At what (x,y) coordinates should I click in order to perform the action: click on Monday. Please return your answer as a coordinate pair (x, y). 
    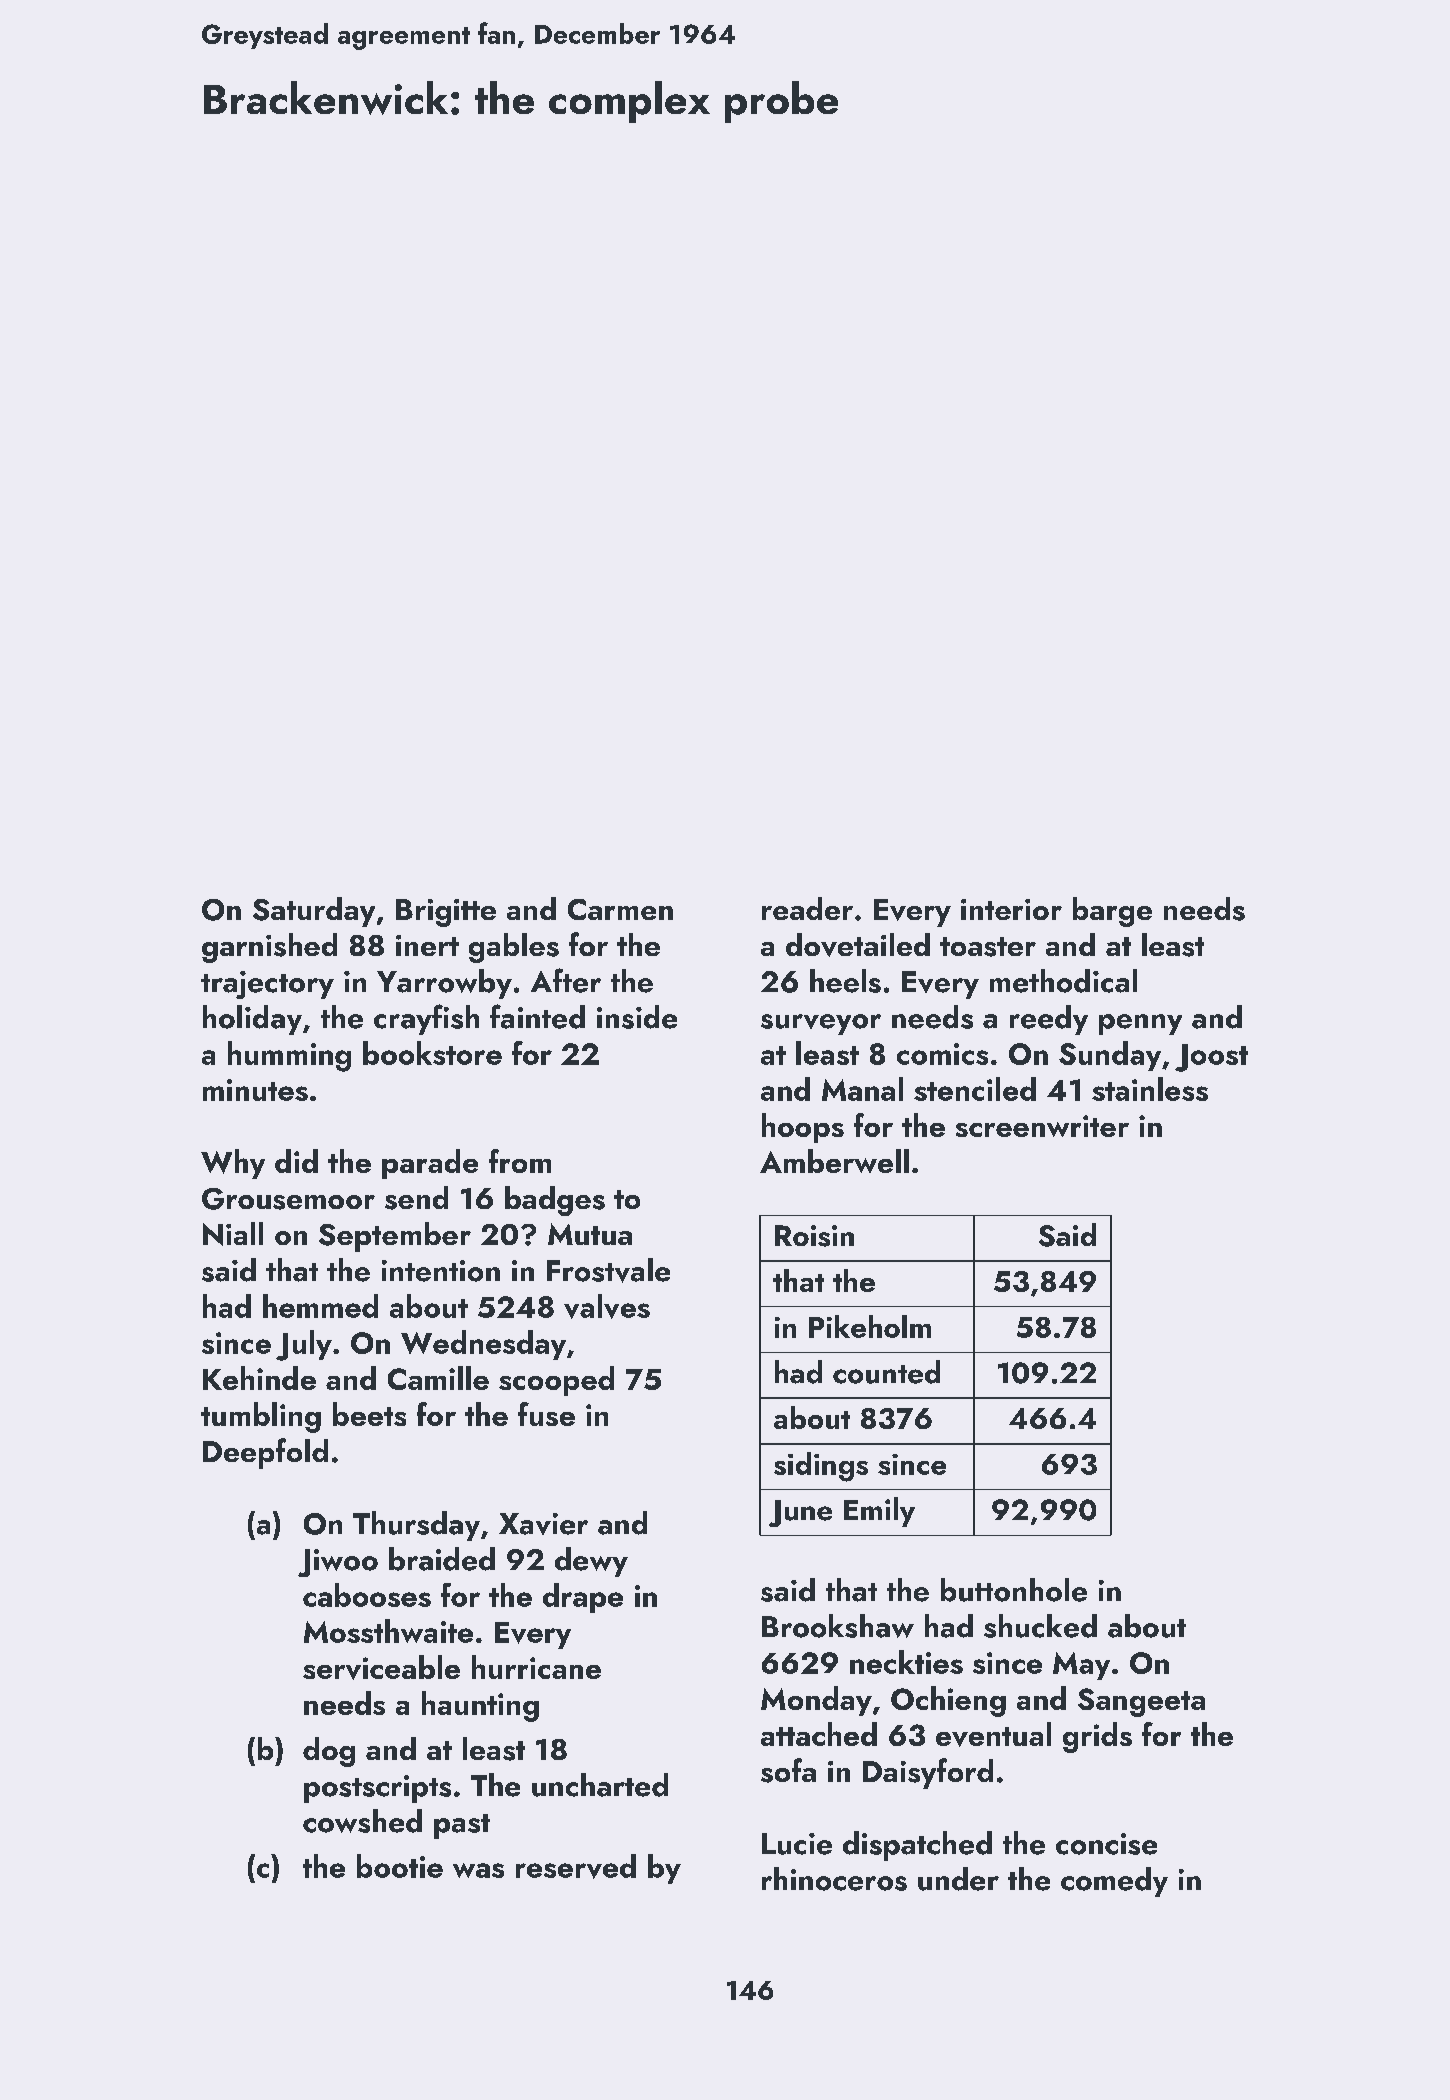
    Looking at the image, I should click on (816, 1701).
